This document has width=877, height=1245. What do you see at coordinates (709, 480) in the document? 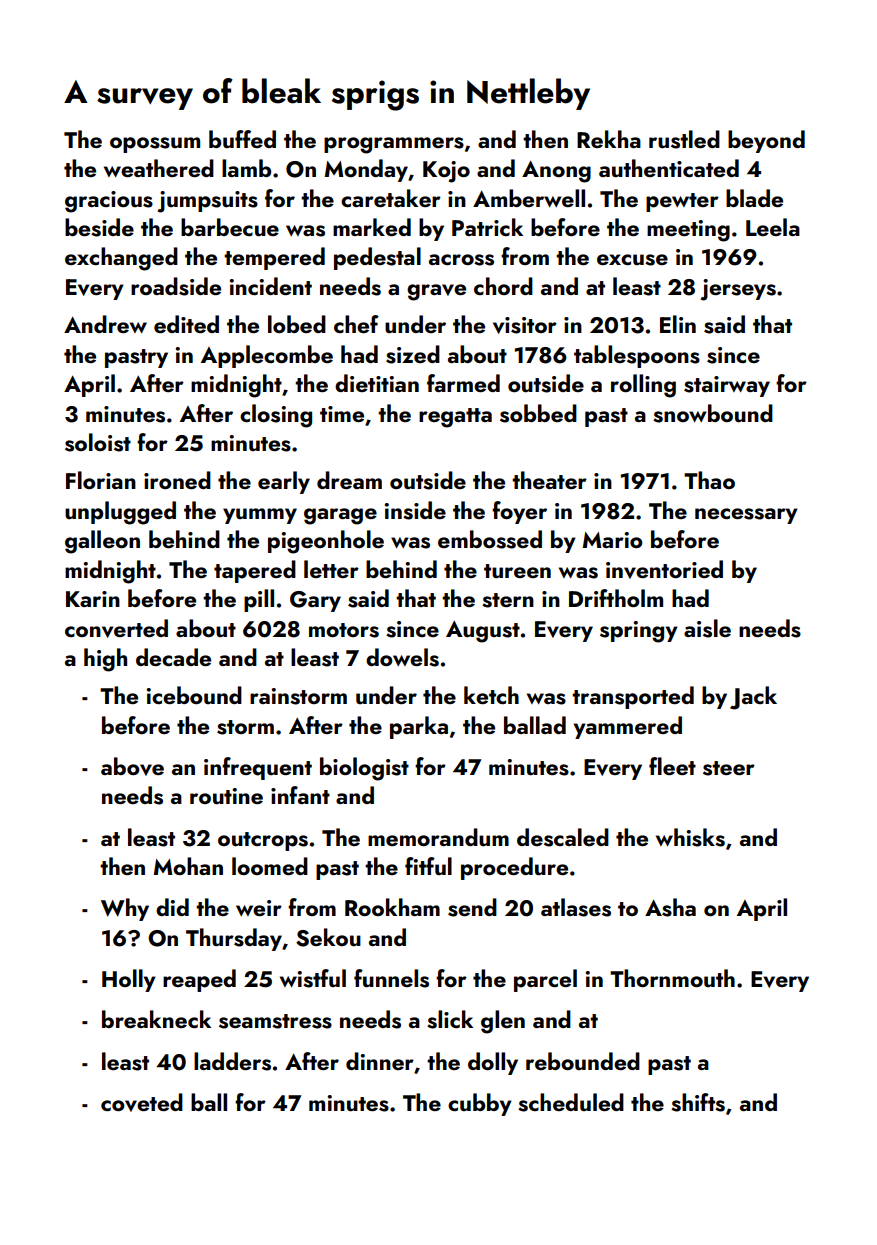
I see `Thao` at bounding box center [709, 480].
